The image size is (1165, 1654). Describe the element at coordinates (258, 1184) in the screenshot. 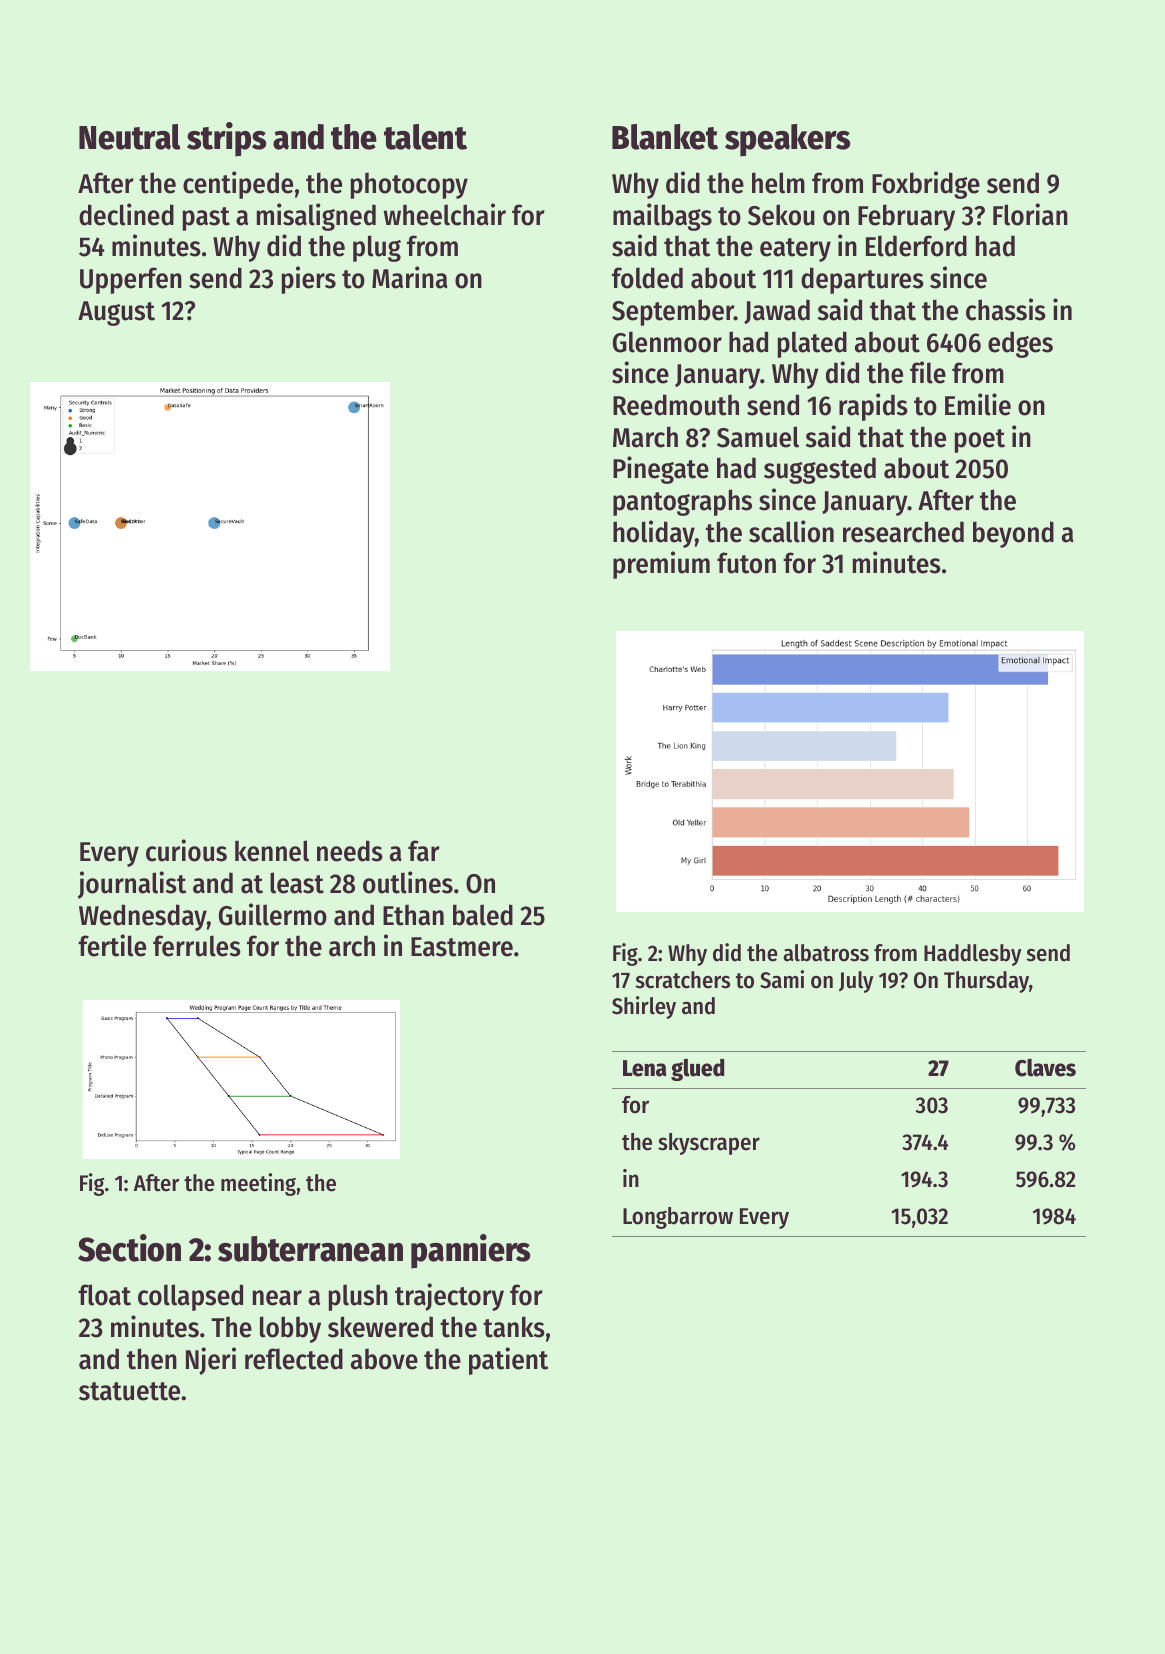

I see `meeting` at that location.
